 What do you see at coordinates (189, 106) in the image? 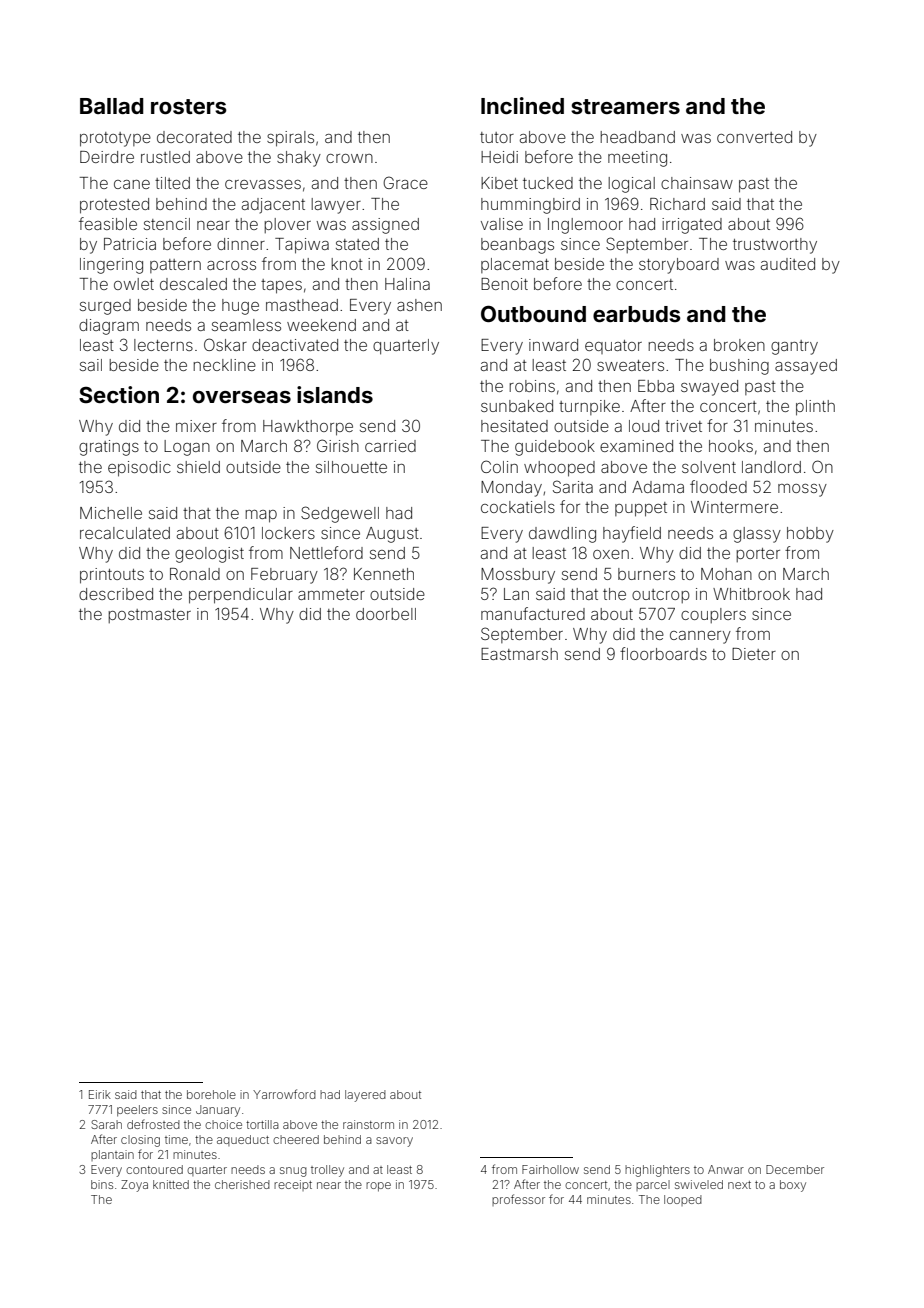
I see `rosters` at bounding box center [189, 106].
